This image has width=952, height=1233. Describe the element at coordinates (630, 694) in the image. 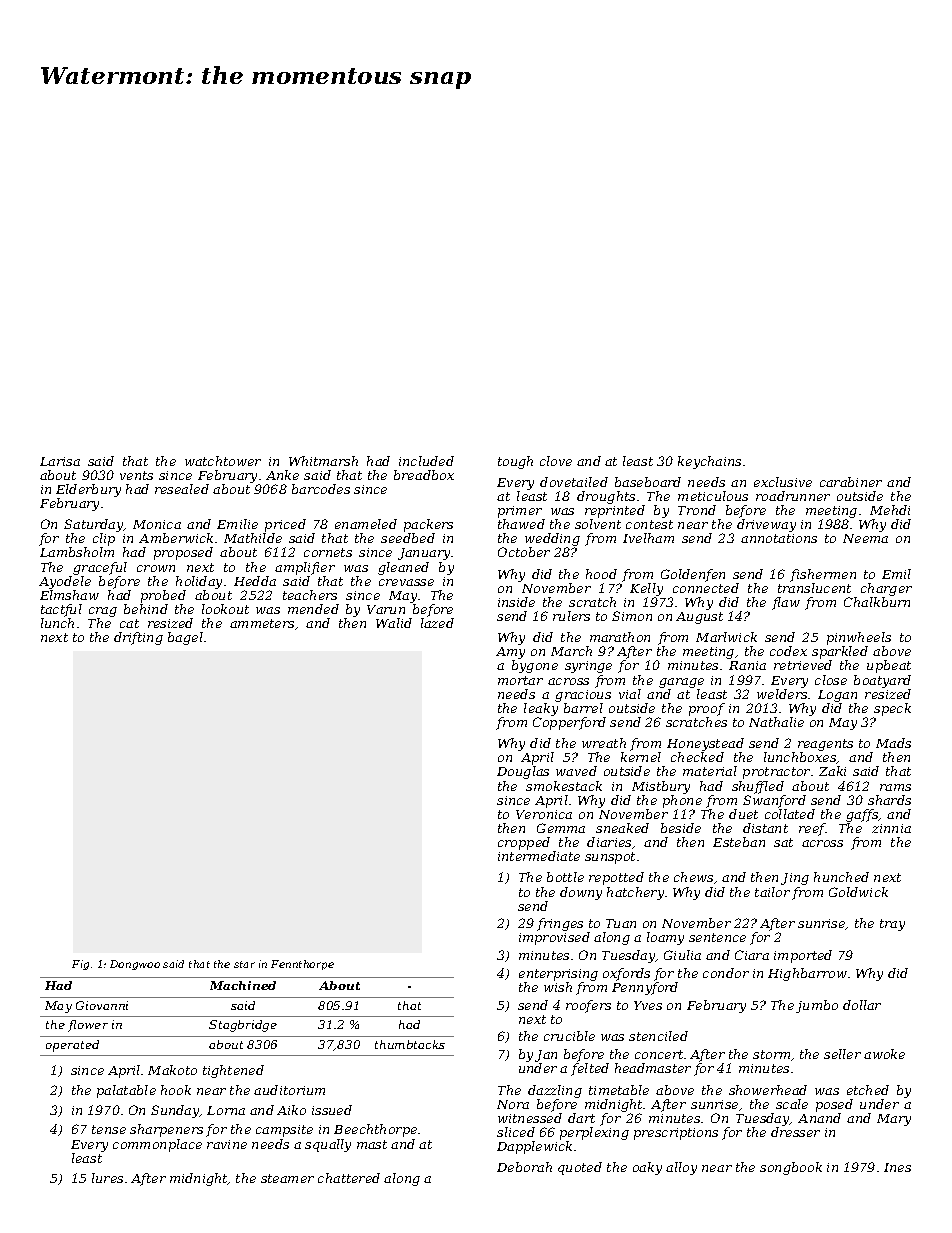

I see `vial` at that location.
